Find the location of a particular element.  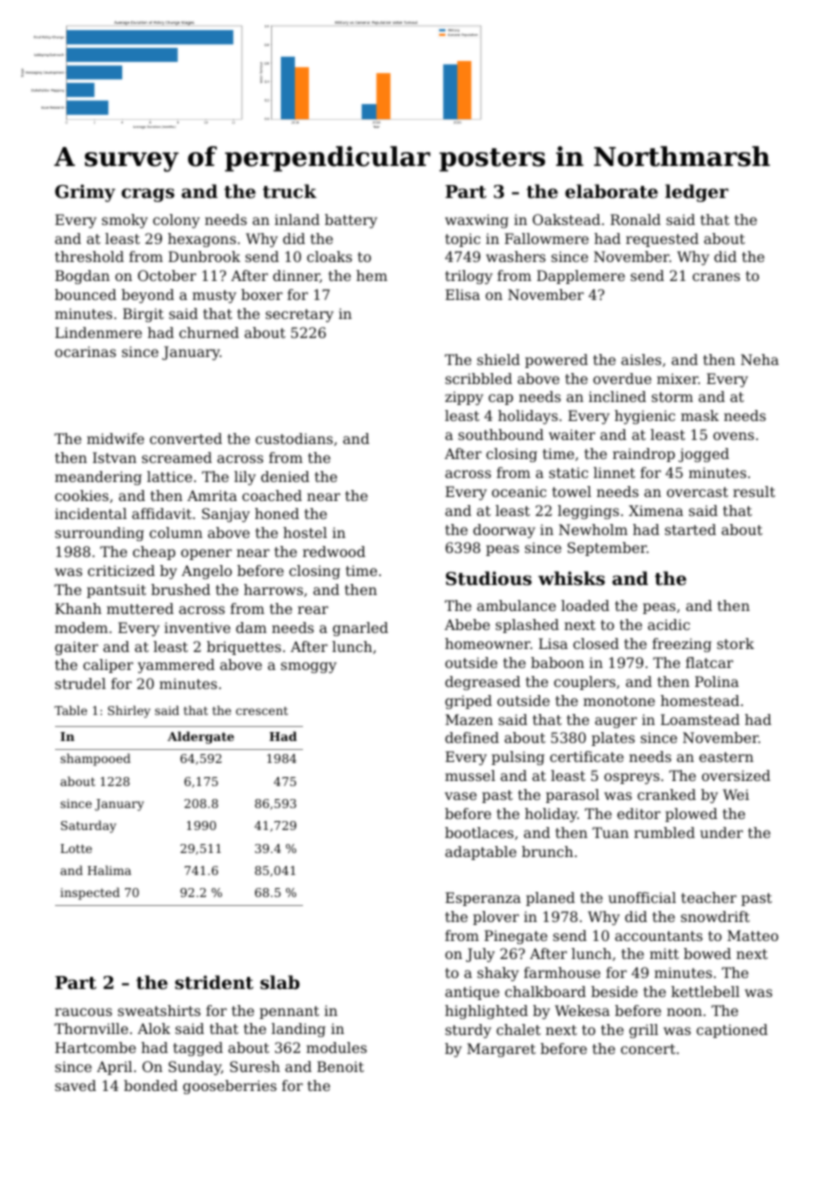

Loamstead is located at coordinates (700, 719).
